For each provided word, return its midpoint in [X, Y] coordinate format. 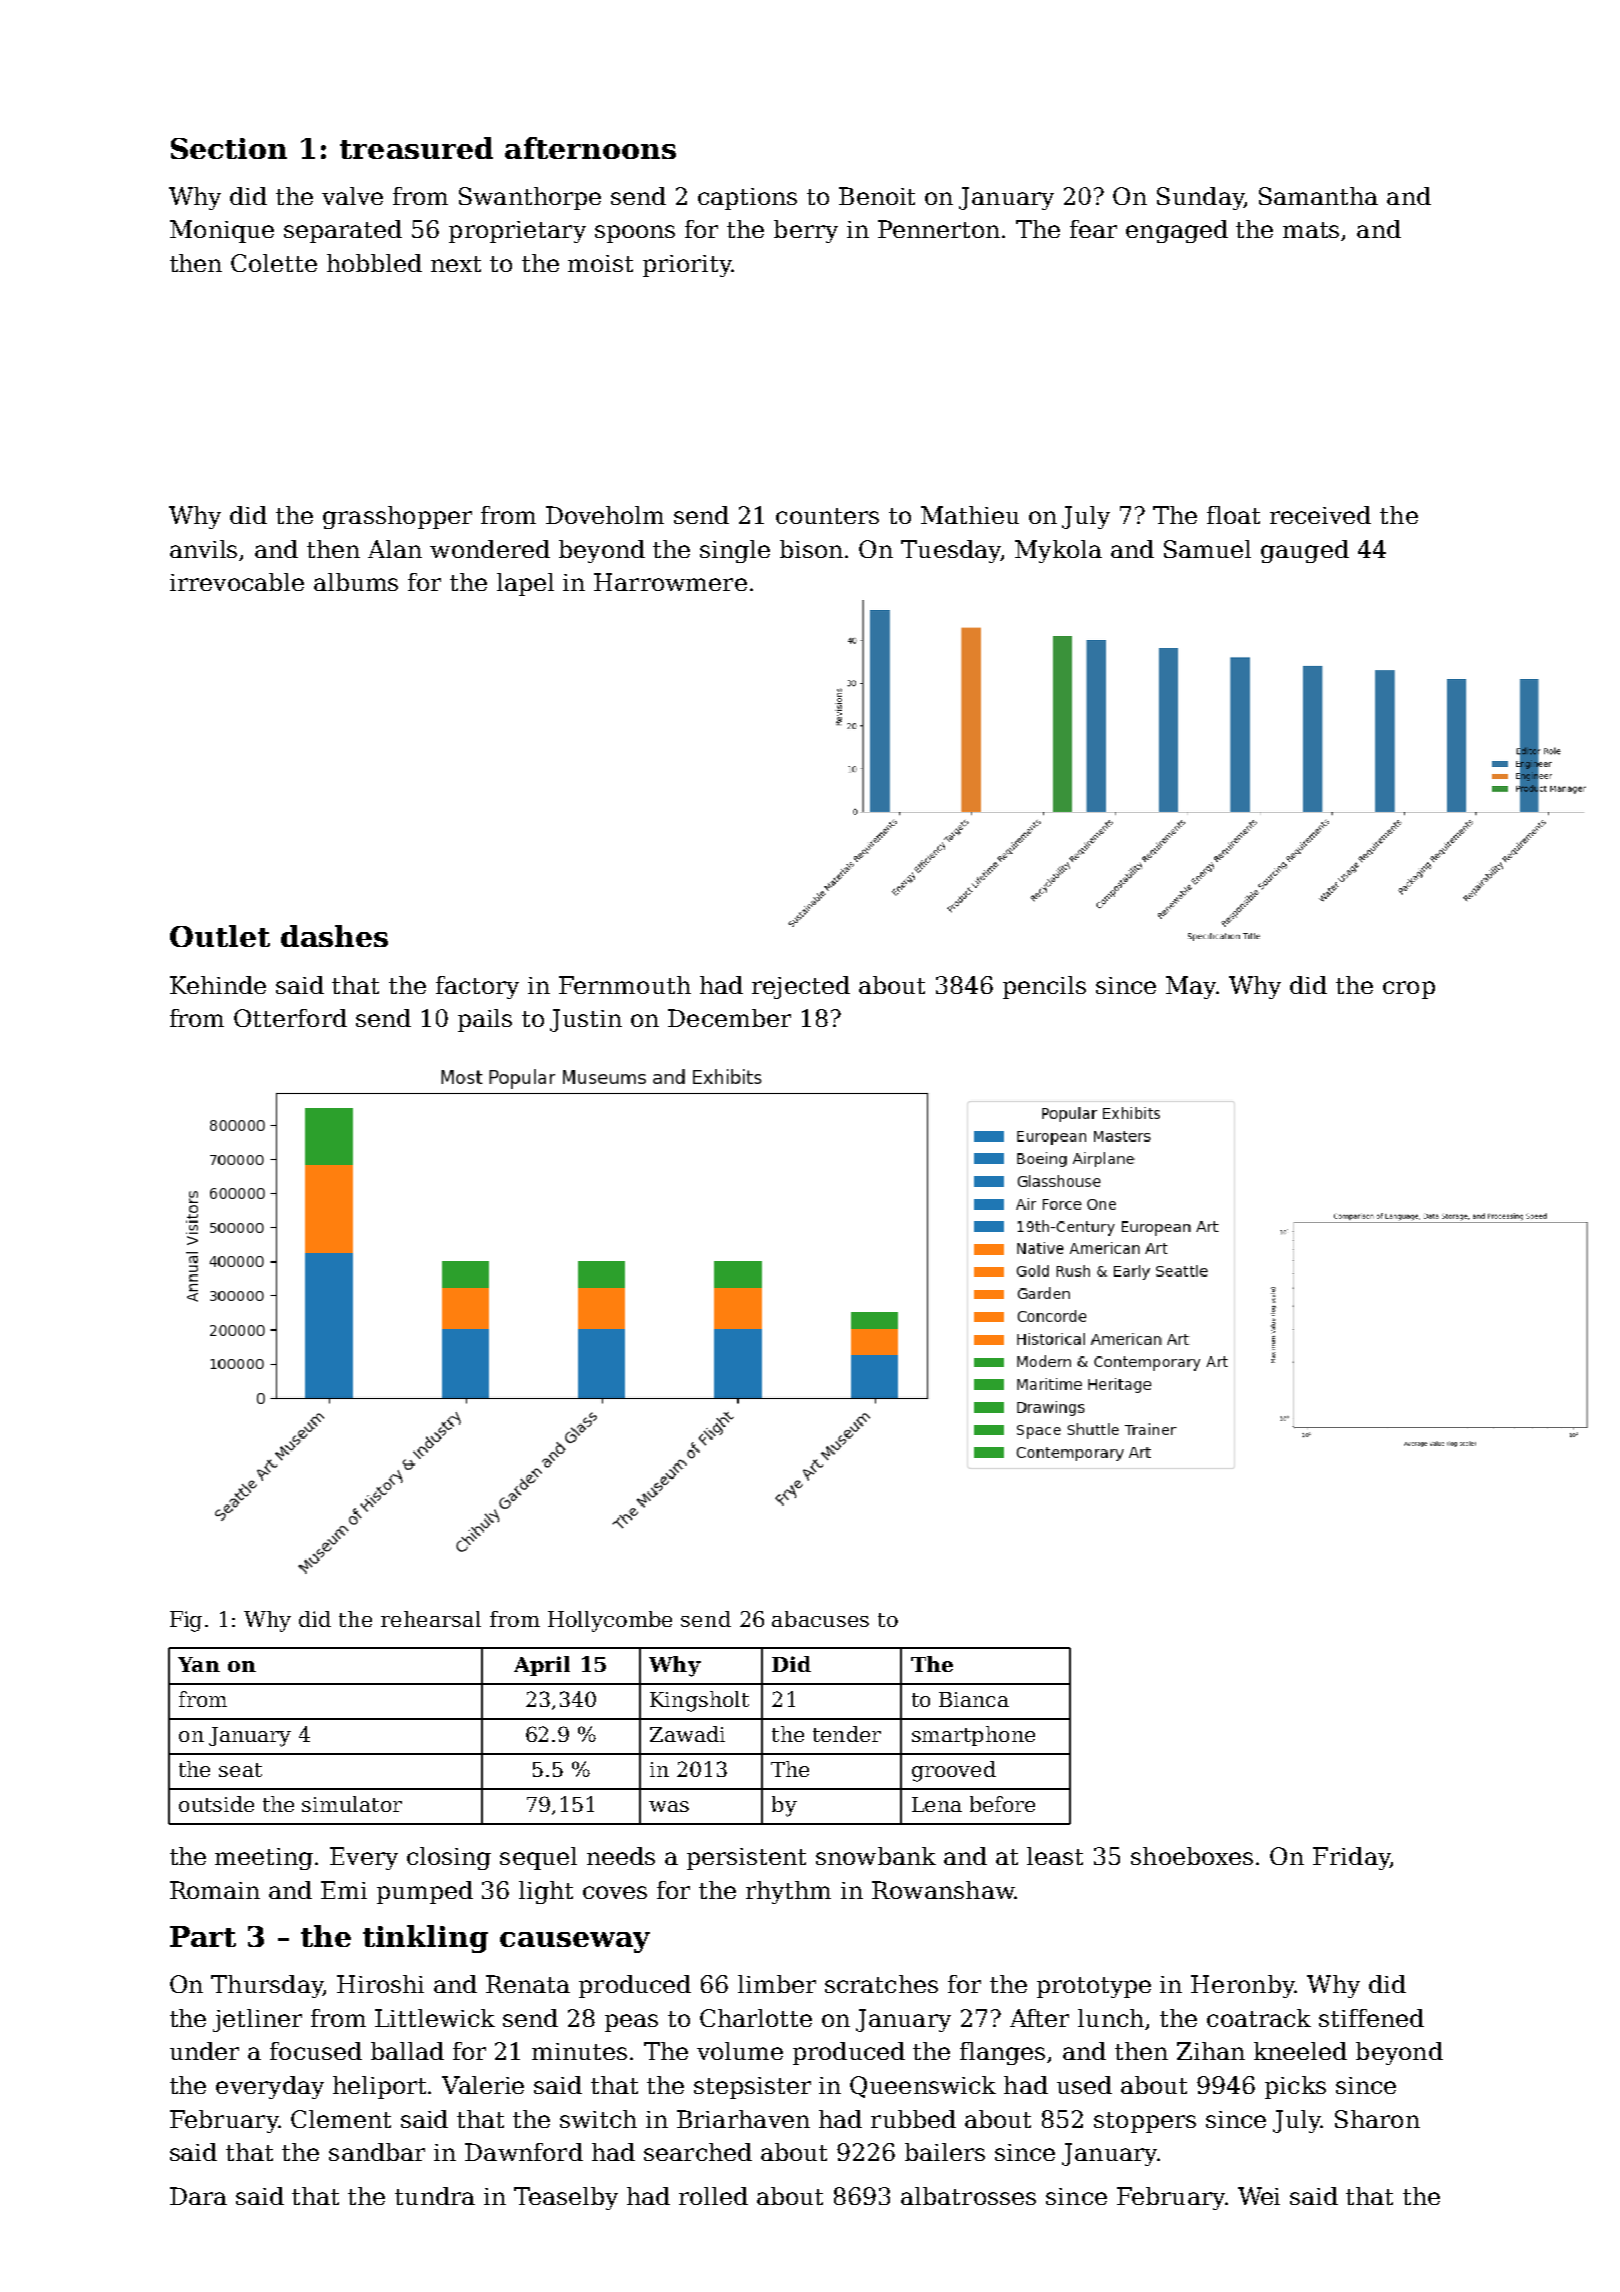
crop [1409, 990]
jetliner [257, 2020]
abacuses [820, 1619]
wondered [490, 549]
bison [811, 549]
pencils [1044, 987]
